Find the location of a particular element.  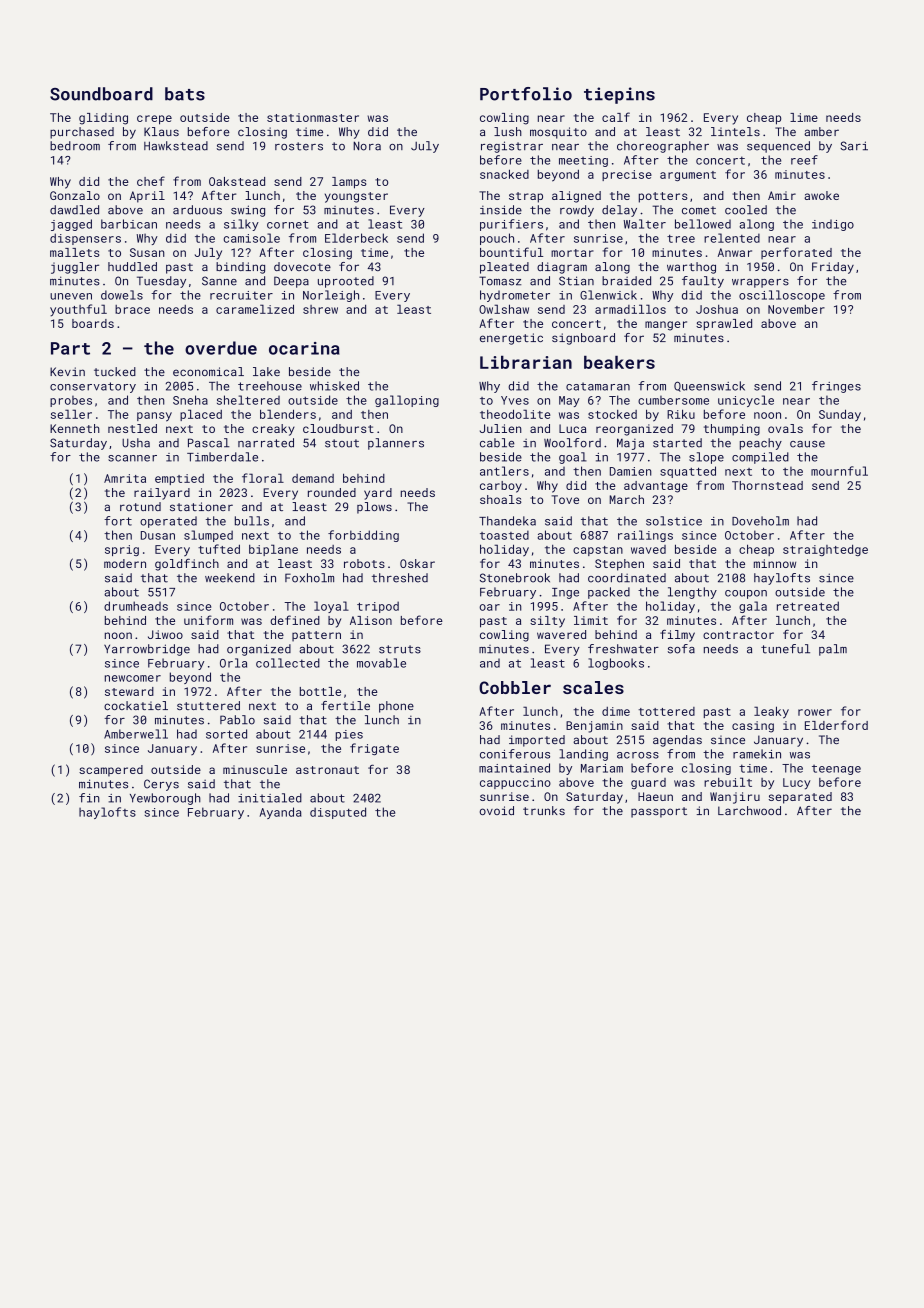

straightedge is located at coordinates (825, 550).
